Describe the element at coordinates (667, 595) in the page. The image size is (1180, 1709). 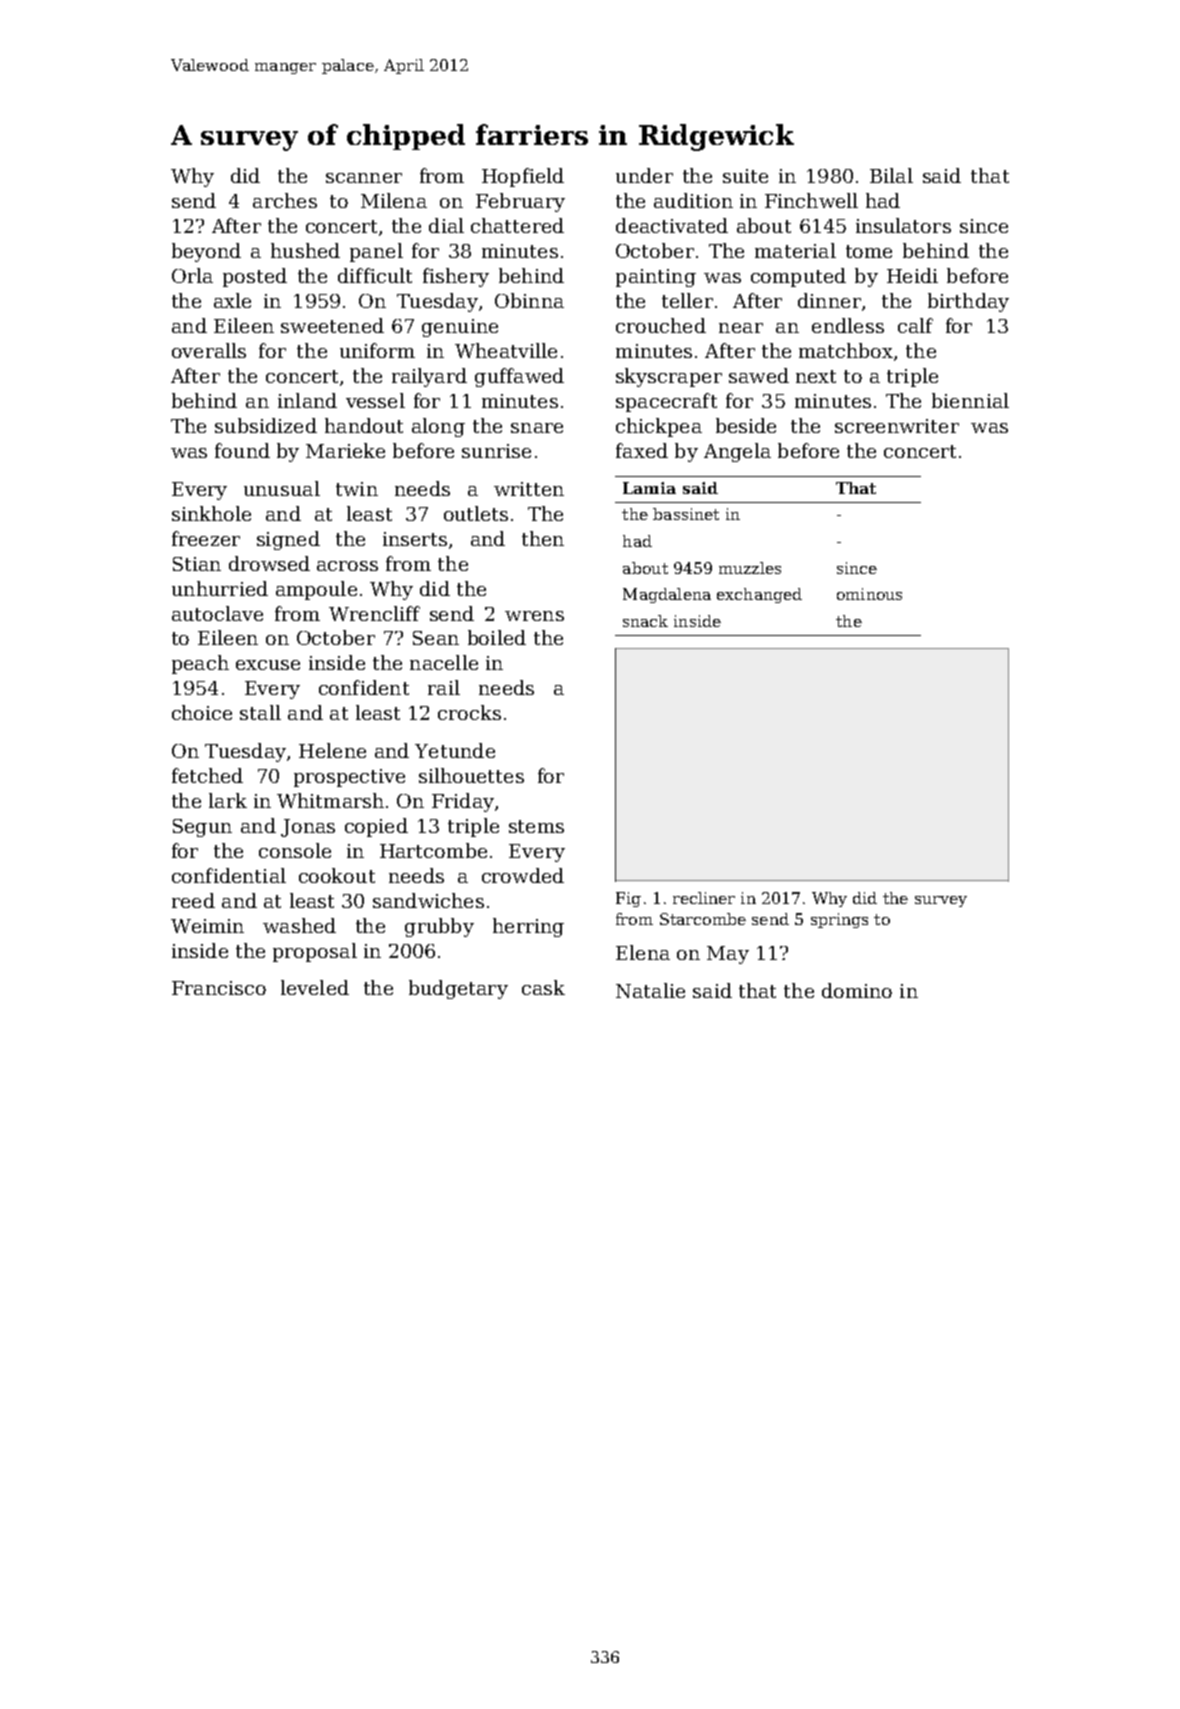
I see `Magdalena` at that location.
